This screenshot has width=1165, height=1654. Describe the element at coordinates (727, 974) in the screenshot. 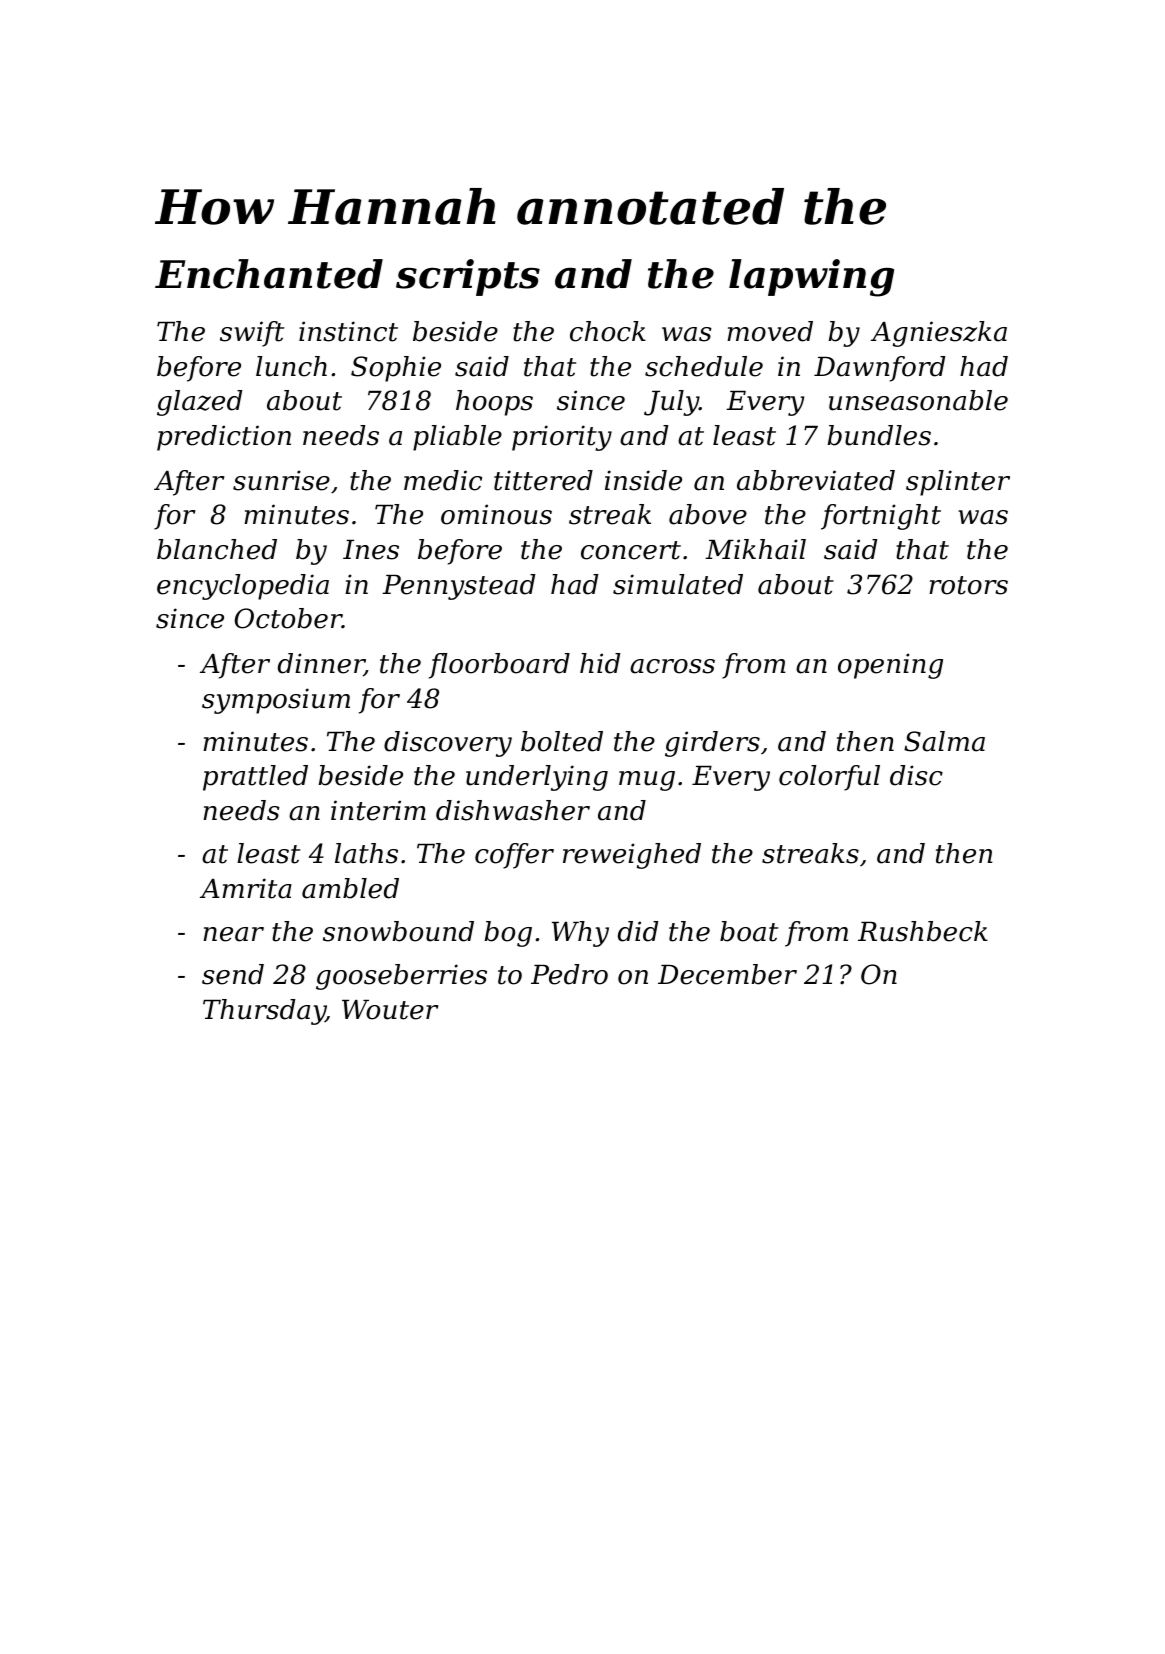

I see `December` at that location.
